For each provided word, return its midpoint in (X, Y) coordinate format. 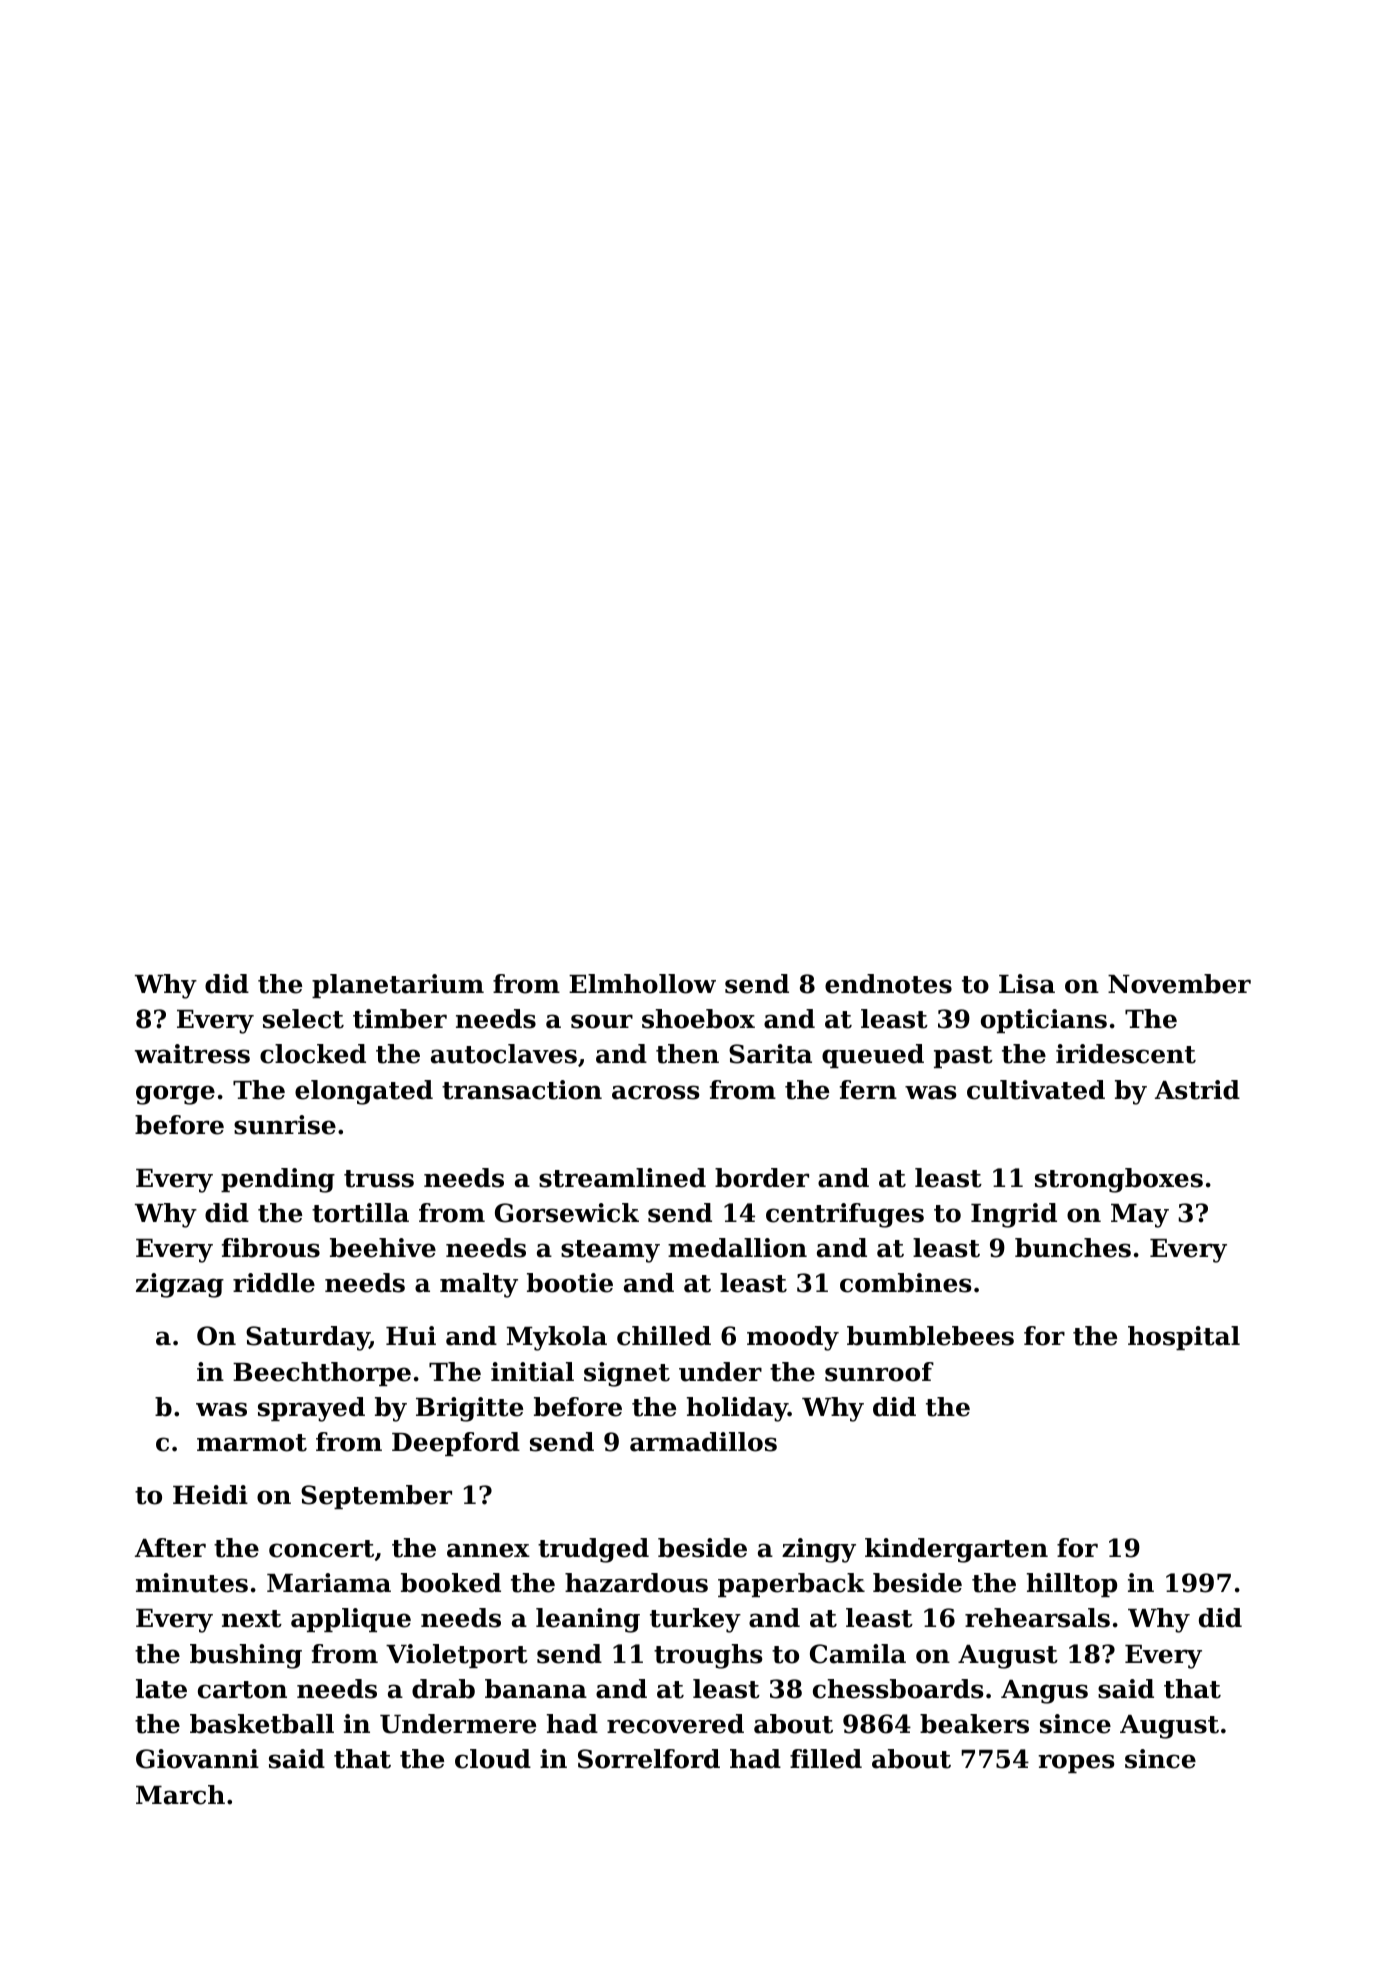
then (687, 1054)
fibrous (271, 1248)
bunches (1073, 1248)
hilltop (1072, 1585)
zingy (819, 1550)
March (180, 1795)
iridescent (1126, 1054)
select (303, 1019)
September (376, 1497)
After (170, 1548)
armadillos (703, 1442)
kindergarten (956, 1550)
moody (793, 1338)
